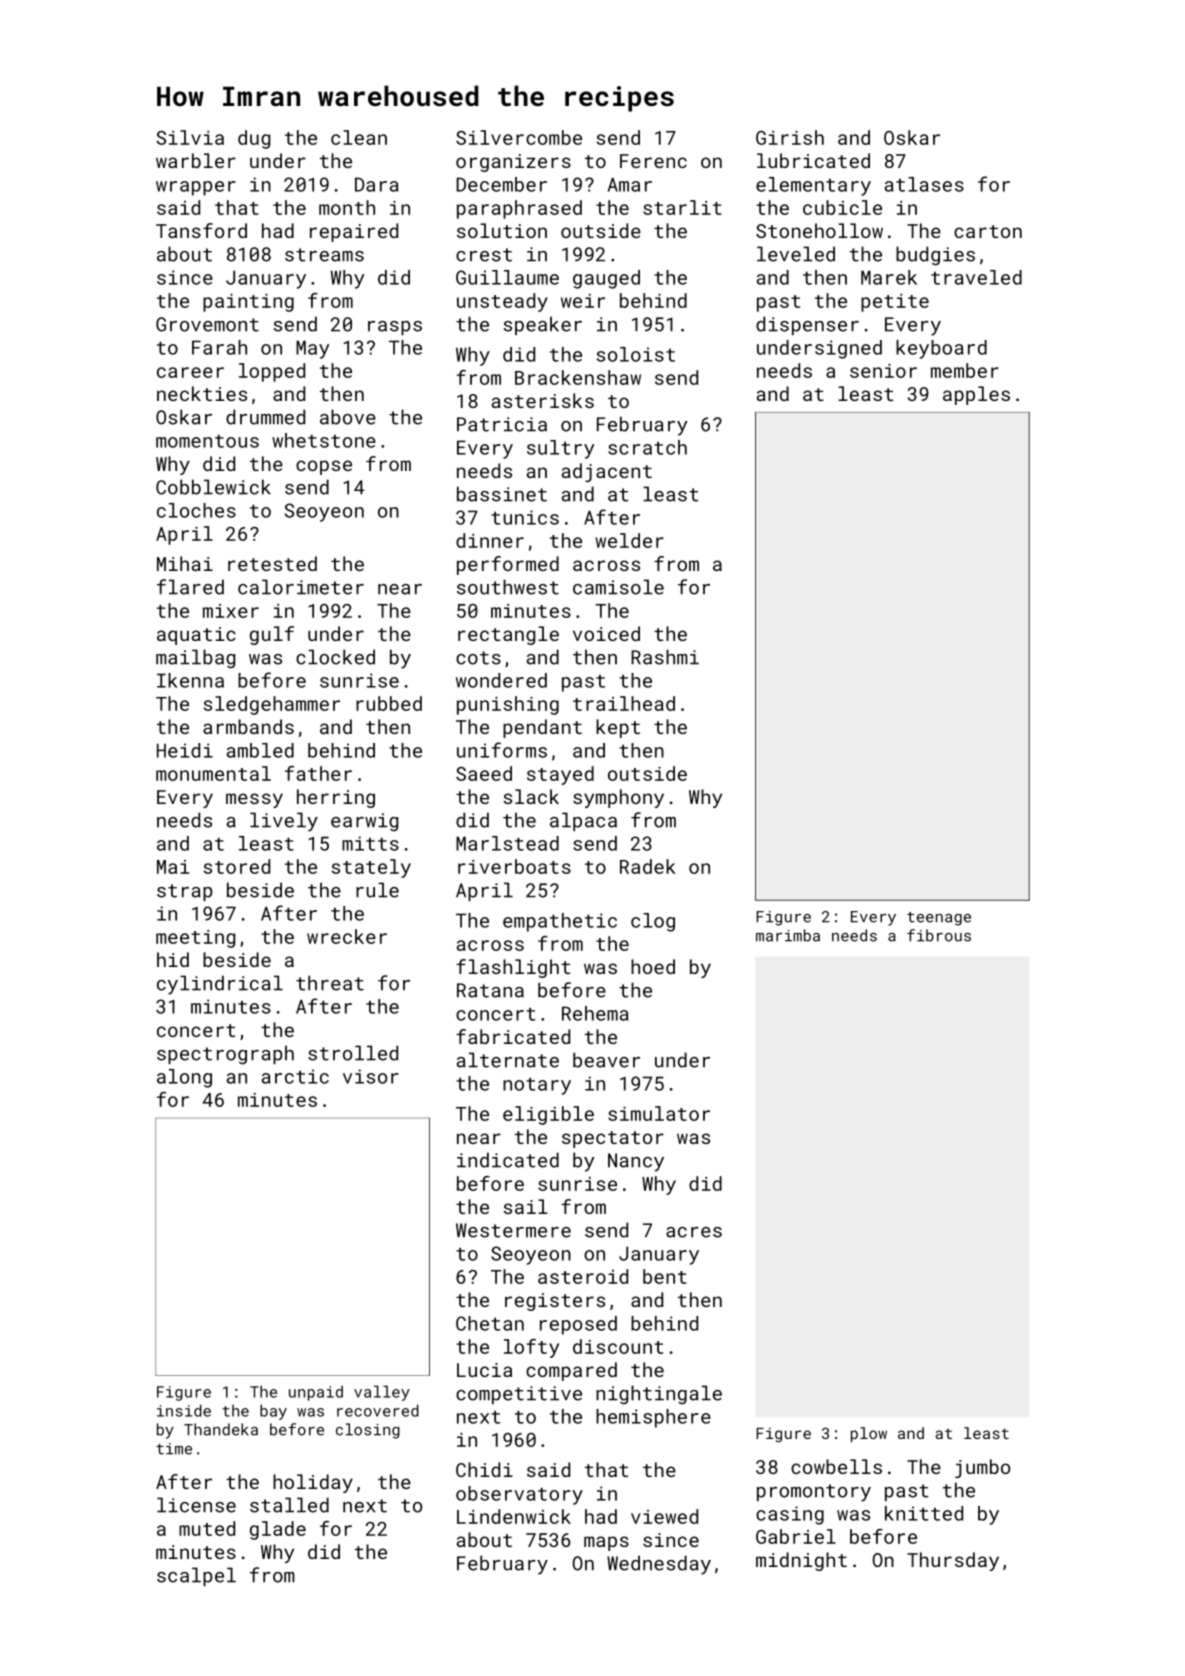 This screenshot has height=1676, width=1185. What do you see at coordinates (278, 1530) in the screenshot?
I see `glade` at bounding box center [278, 1530].
